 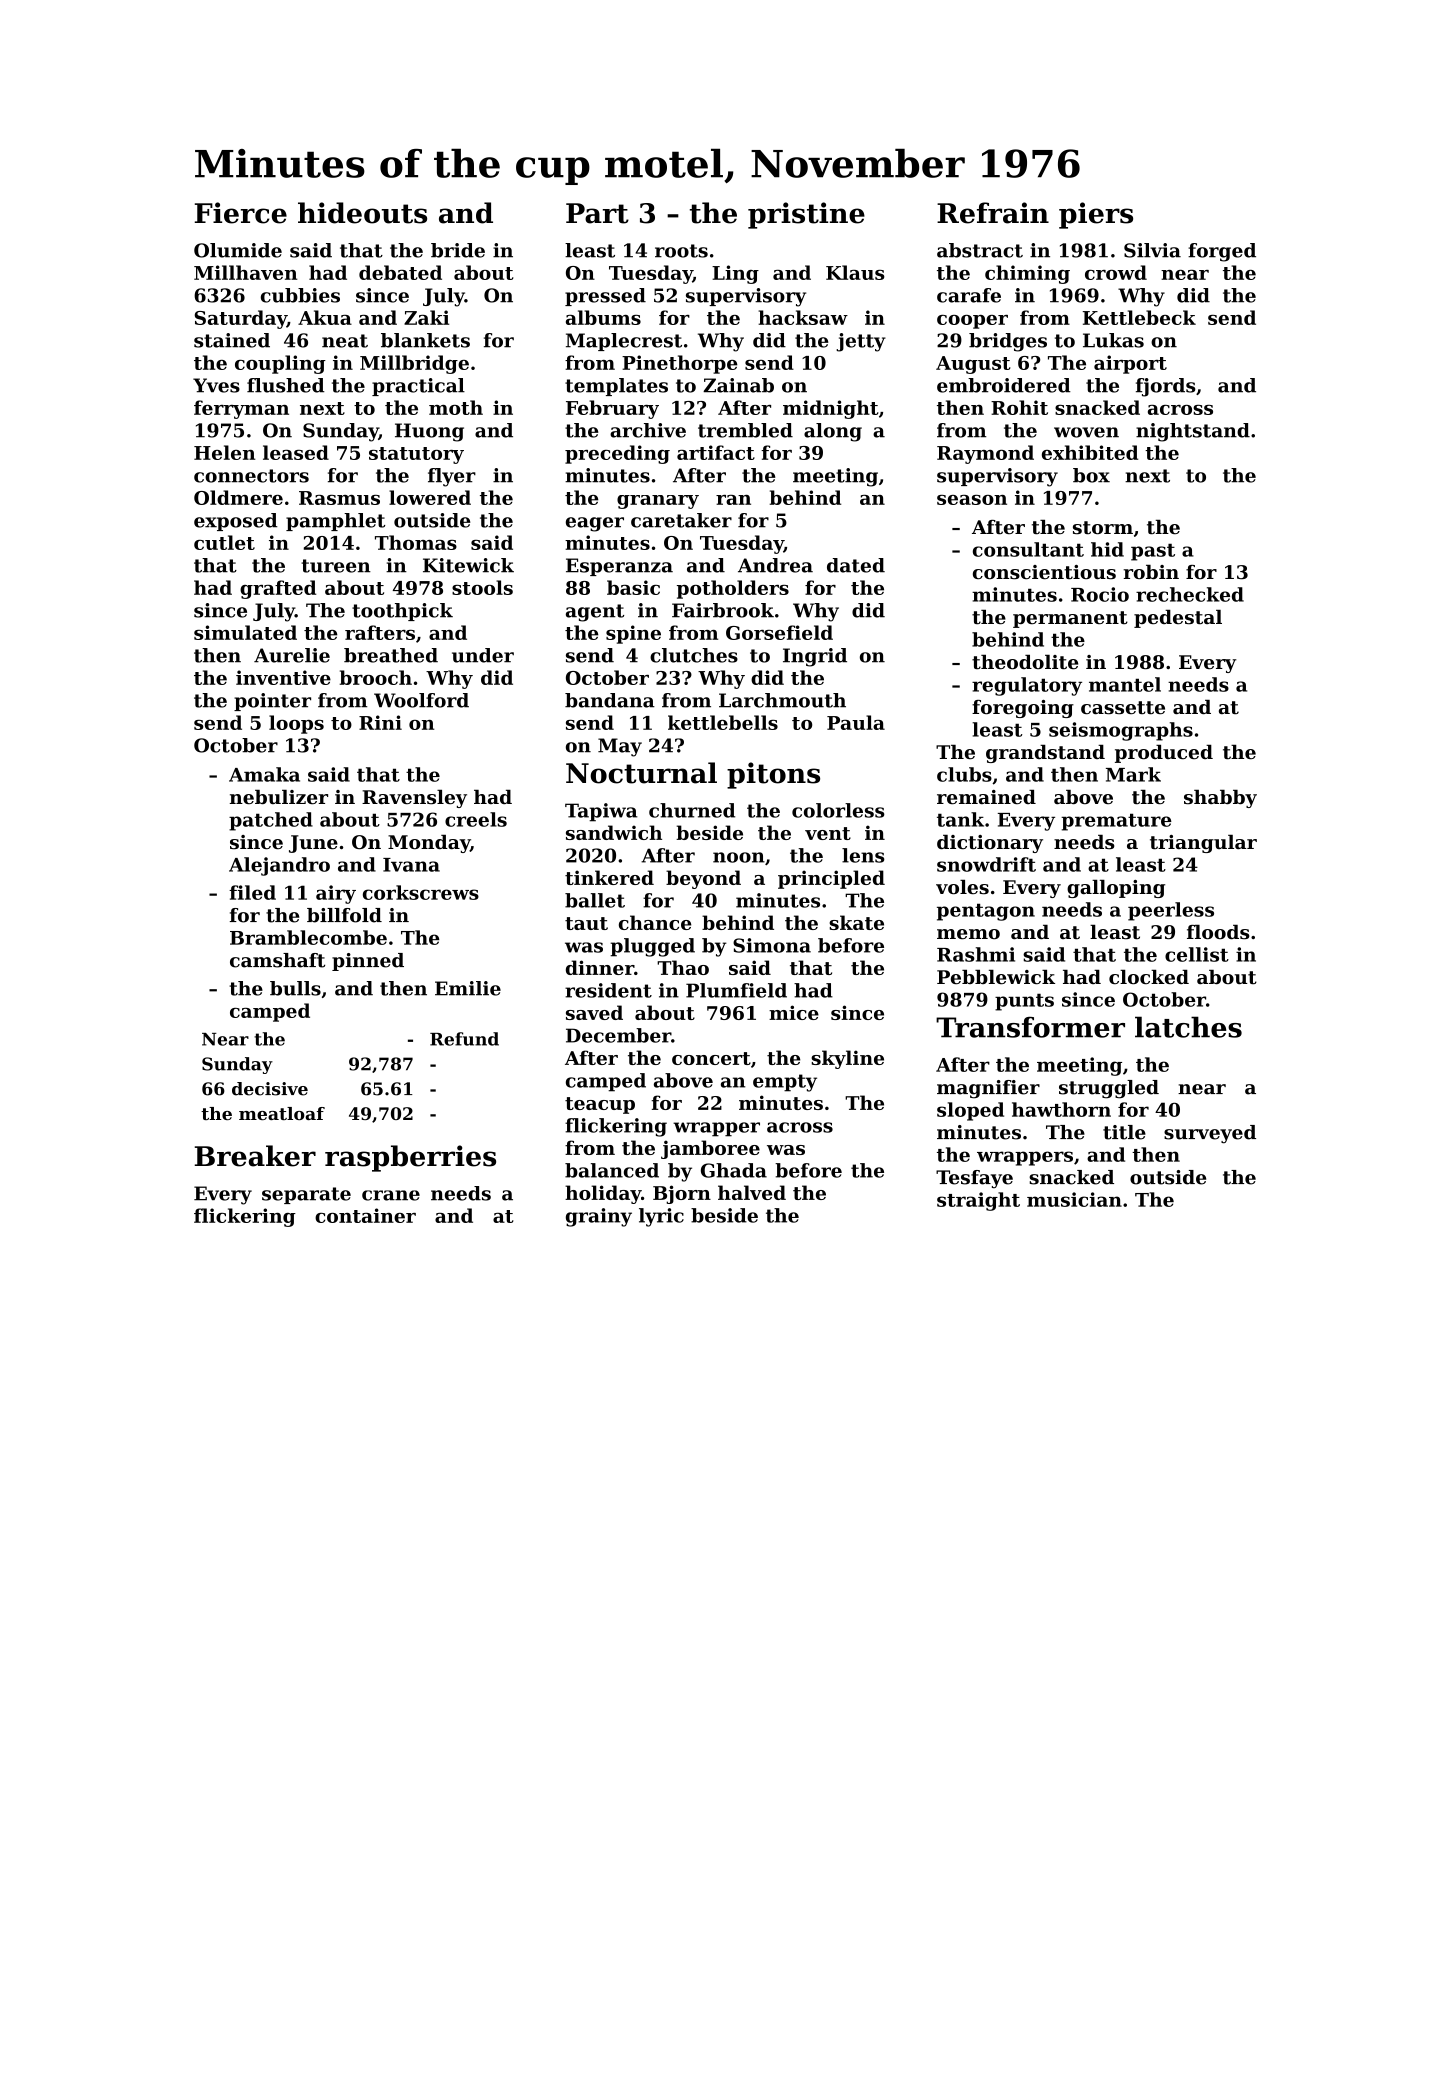 What do you see at coordinates (855, 272) in the document?
I see `Klaus` at bounding box center [855, 272].
